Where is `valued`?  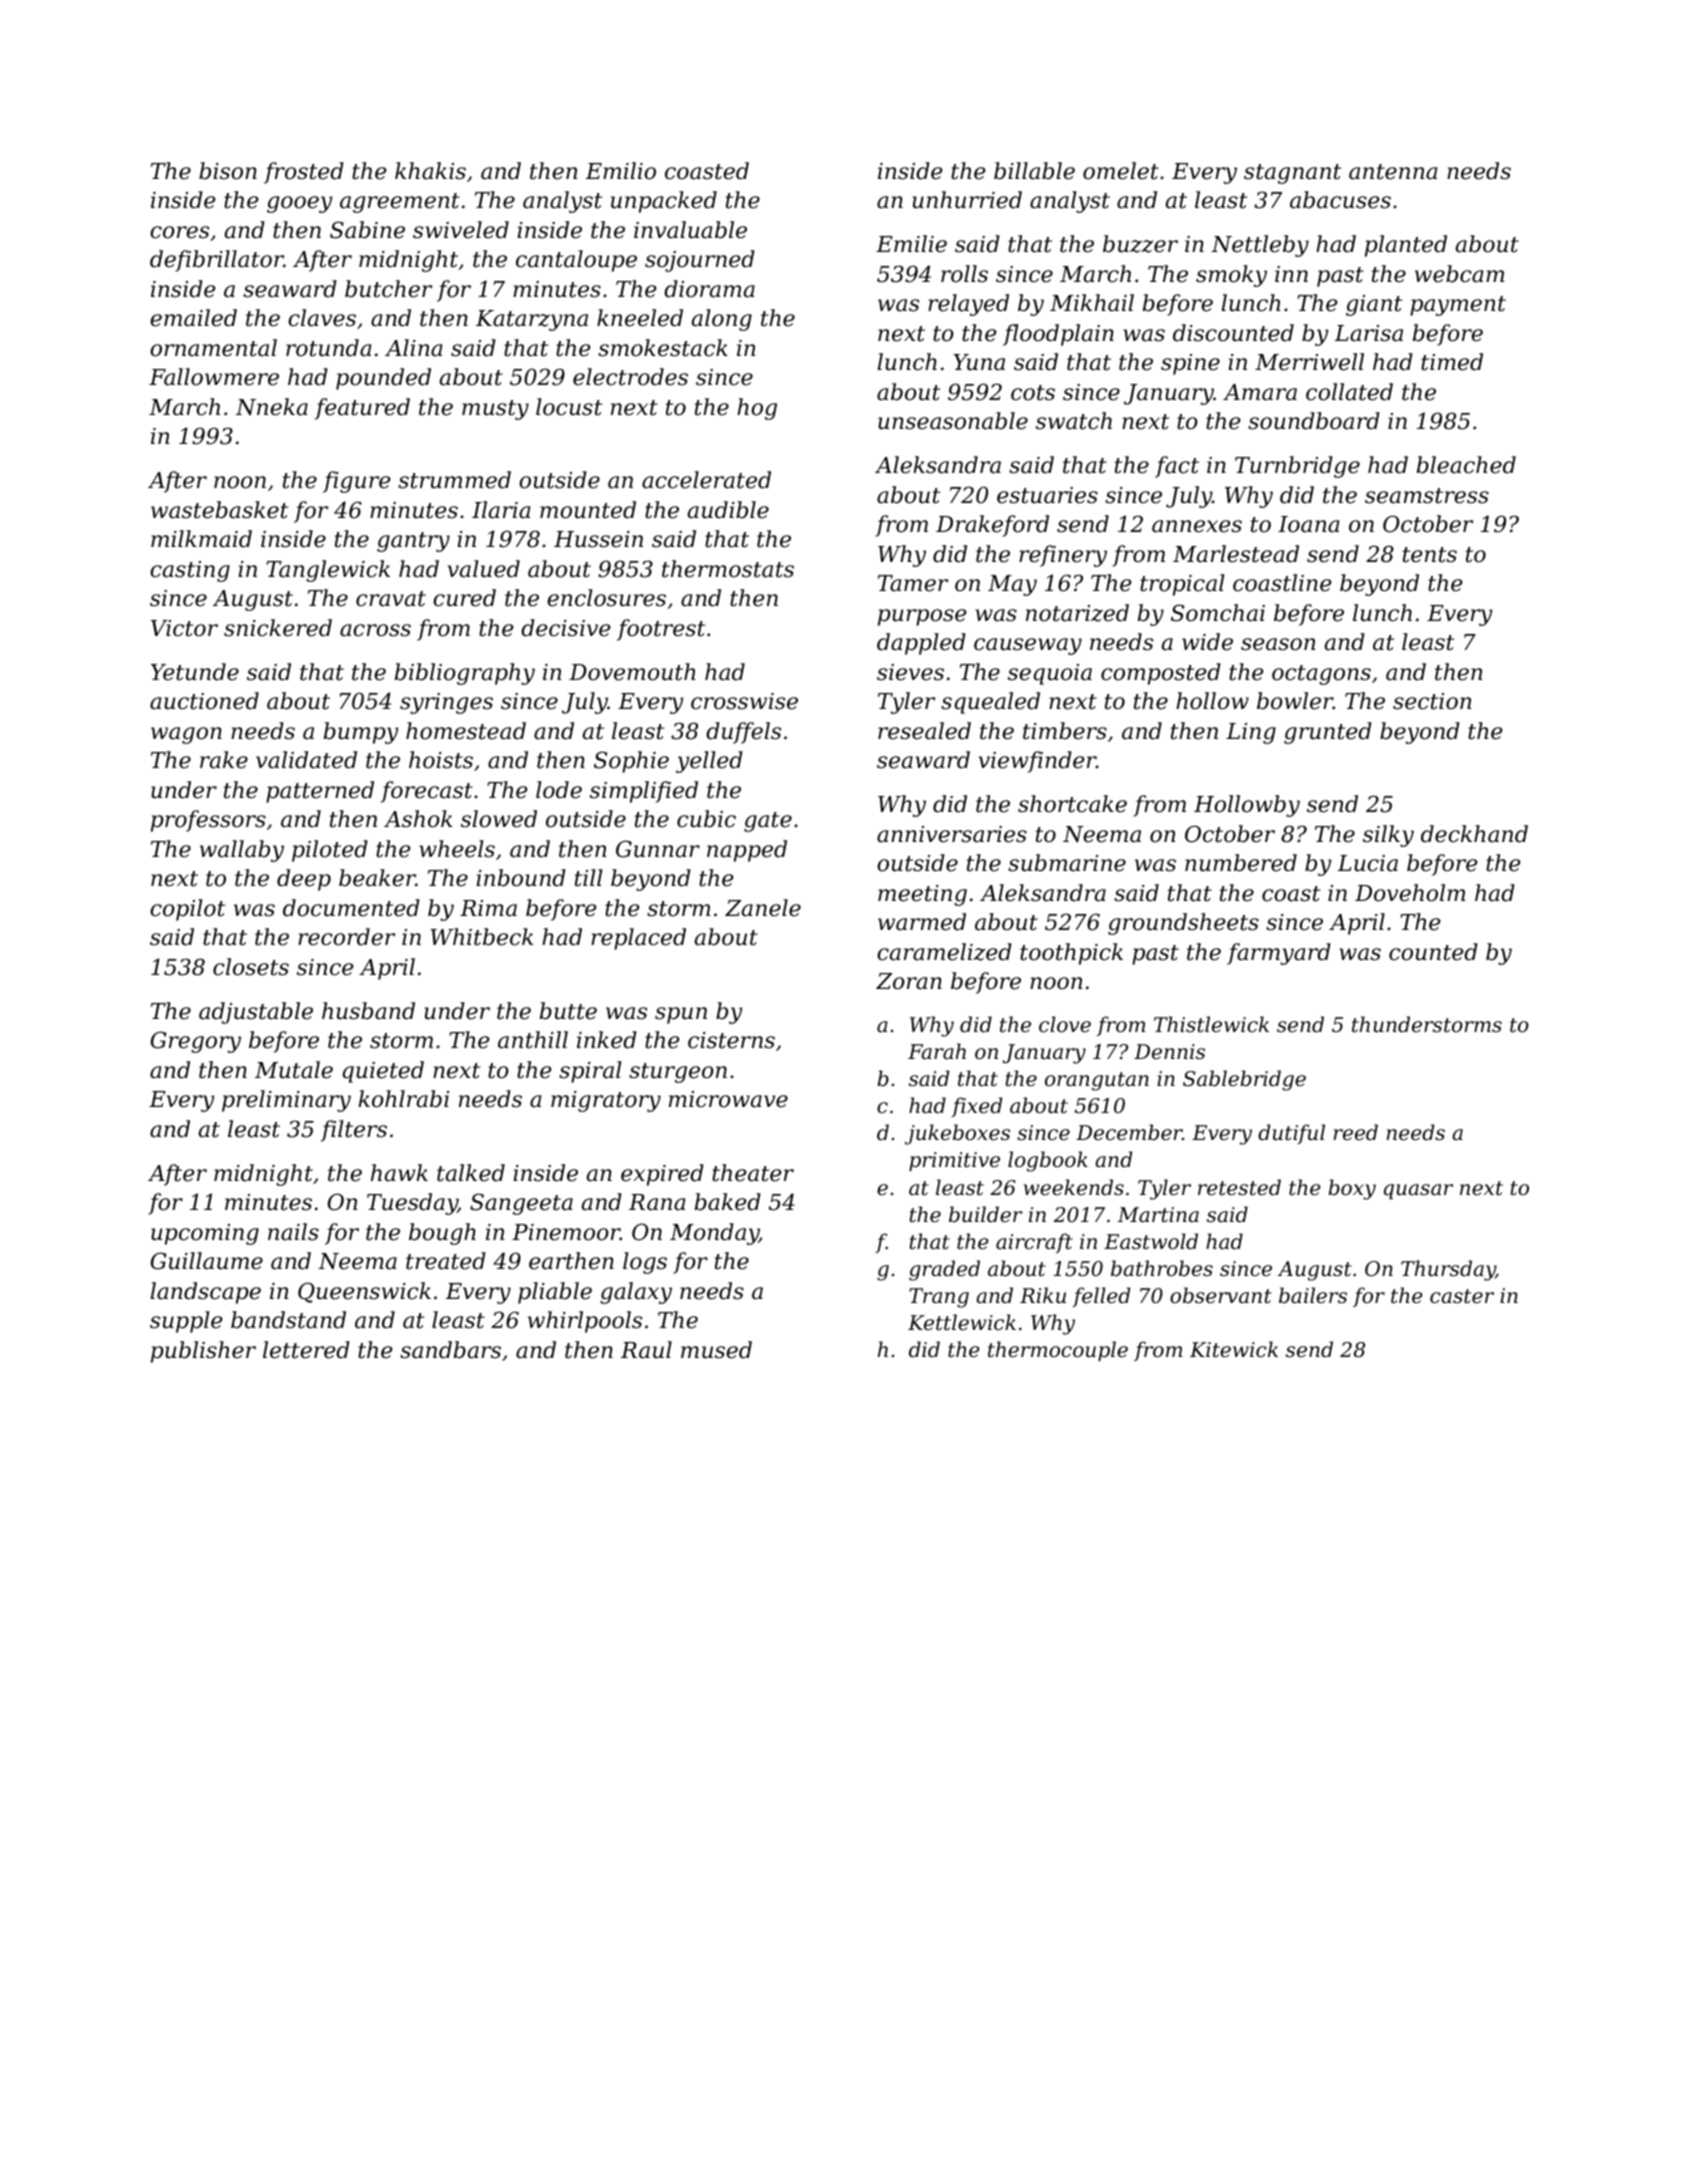
valued is located at coordinates (483, 569).
